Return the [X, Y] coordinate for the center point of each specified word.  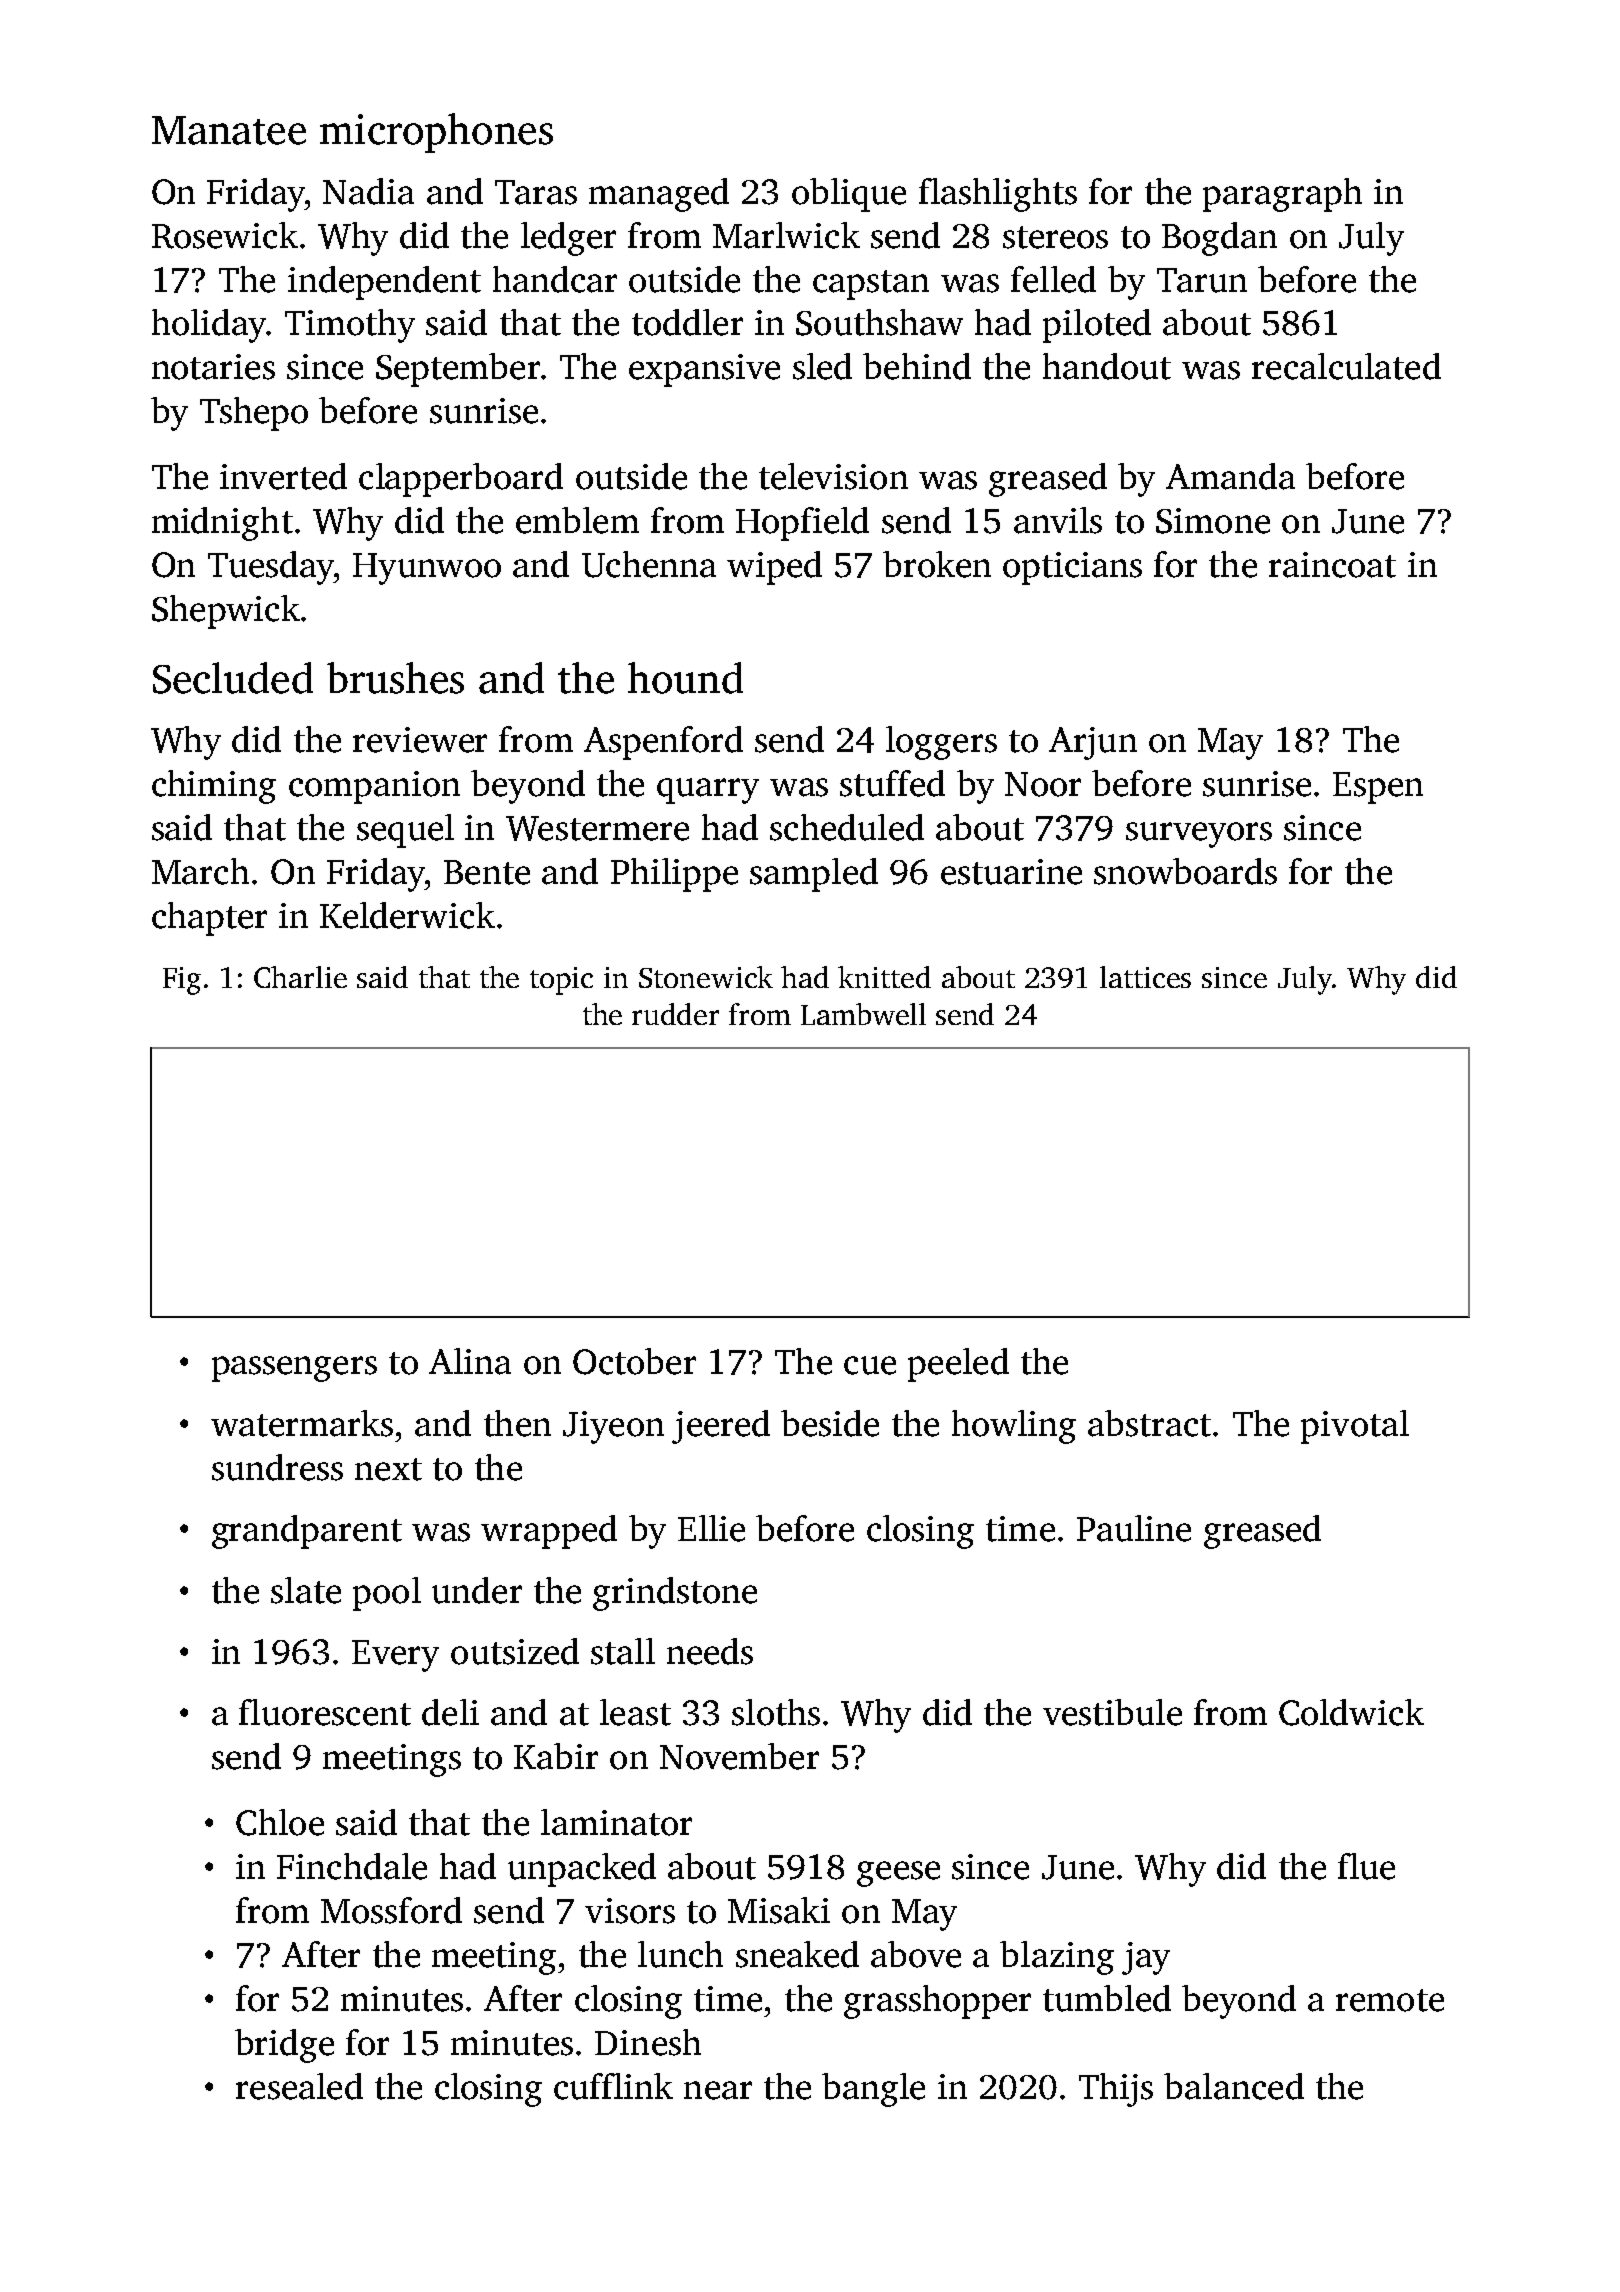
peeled [958, 1365]
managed [659, 195]
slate [306, 1590]
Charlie [300, 977]
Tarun [1202, 280]
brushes [395, 678]
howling [1014, 1427]
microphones [436, 133]
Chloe [280, 1822]
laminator [616, 1822]
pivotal [1355, 1427]
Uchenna [649, 564]
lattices [1145, 977]
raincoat [1332, 565]
